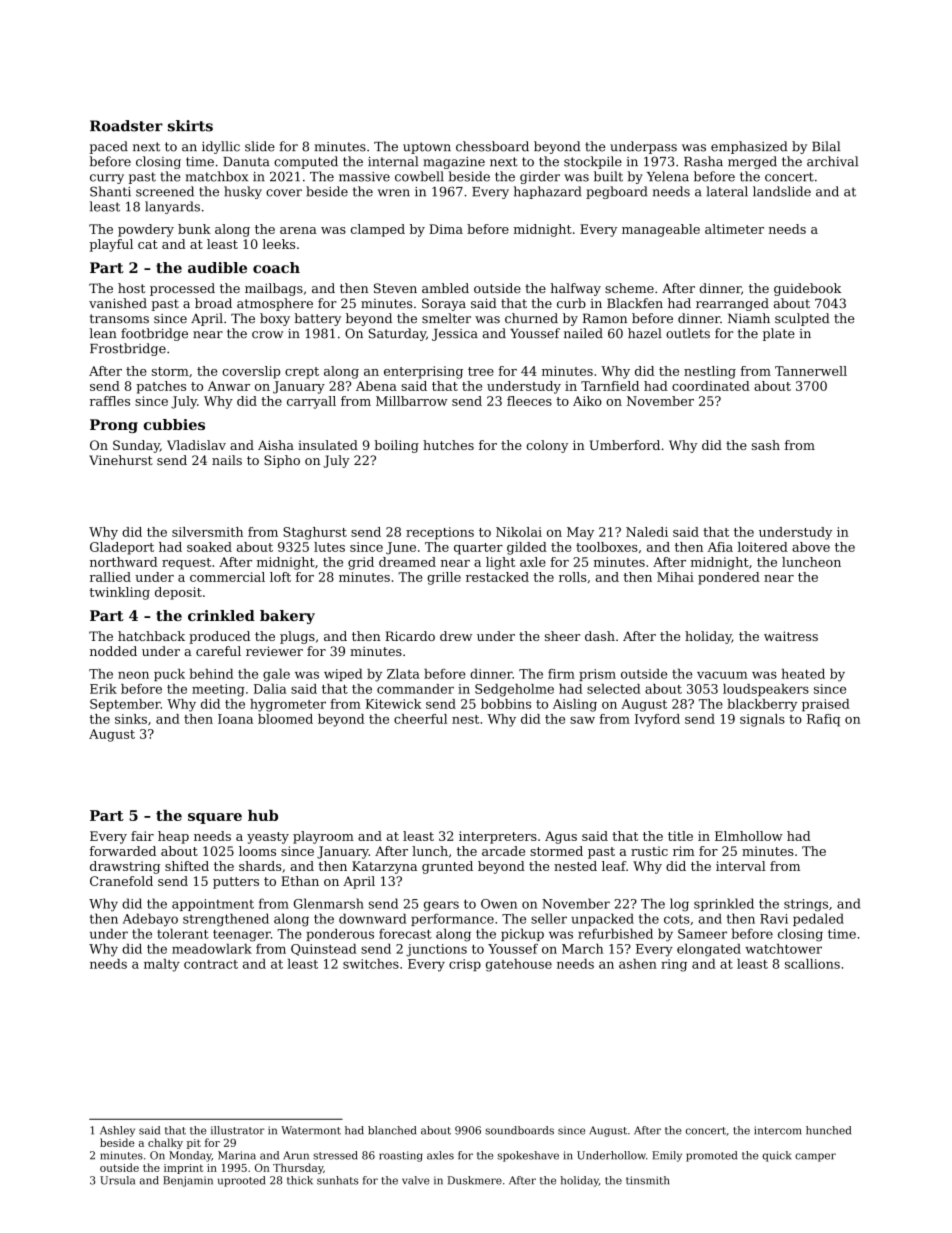 The height and width of the screenshot is (1233, 952). What do you see at coordinates (549, 918) in the screenshot?
I see `seller` at bounding box center [549, 918].
